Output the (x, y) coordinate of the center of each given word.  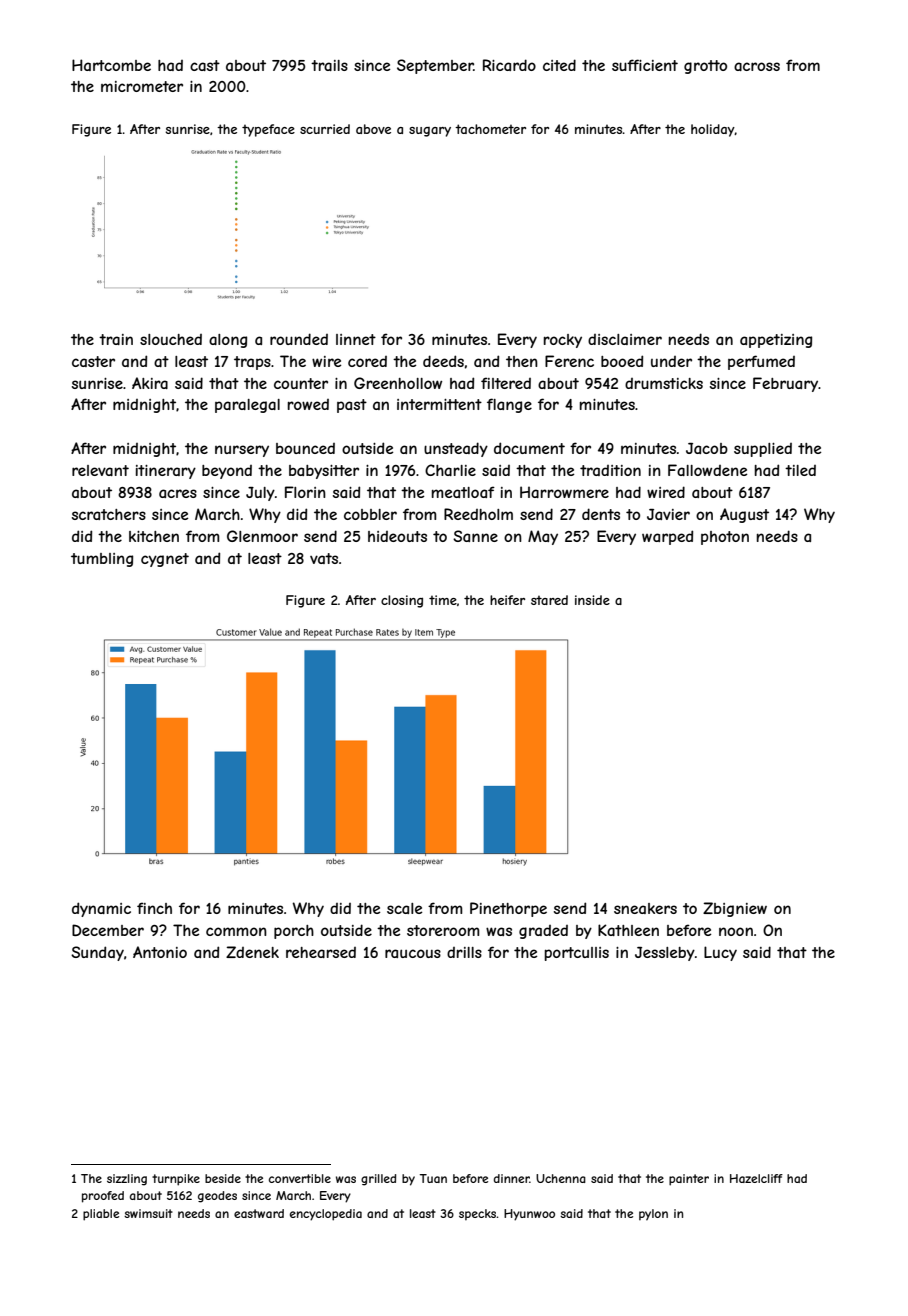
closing (402, 601)
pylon (653, 1215)
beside (223, 1178)
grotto (705, 67)
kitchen (154, 536)
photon (725, 538)
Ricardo (509, 65)
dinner (512, 1178)
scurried (325, 129)
